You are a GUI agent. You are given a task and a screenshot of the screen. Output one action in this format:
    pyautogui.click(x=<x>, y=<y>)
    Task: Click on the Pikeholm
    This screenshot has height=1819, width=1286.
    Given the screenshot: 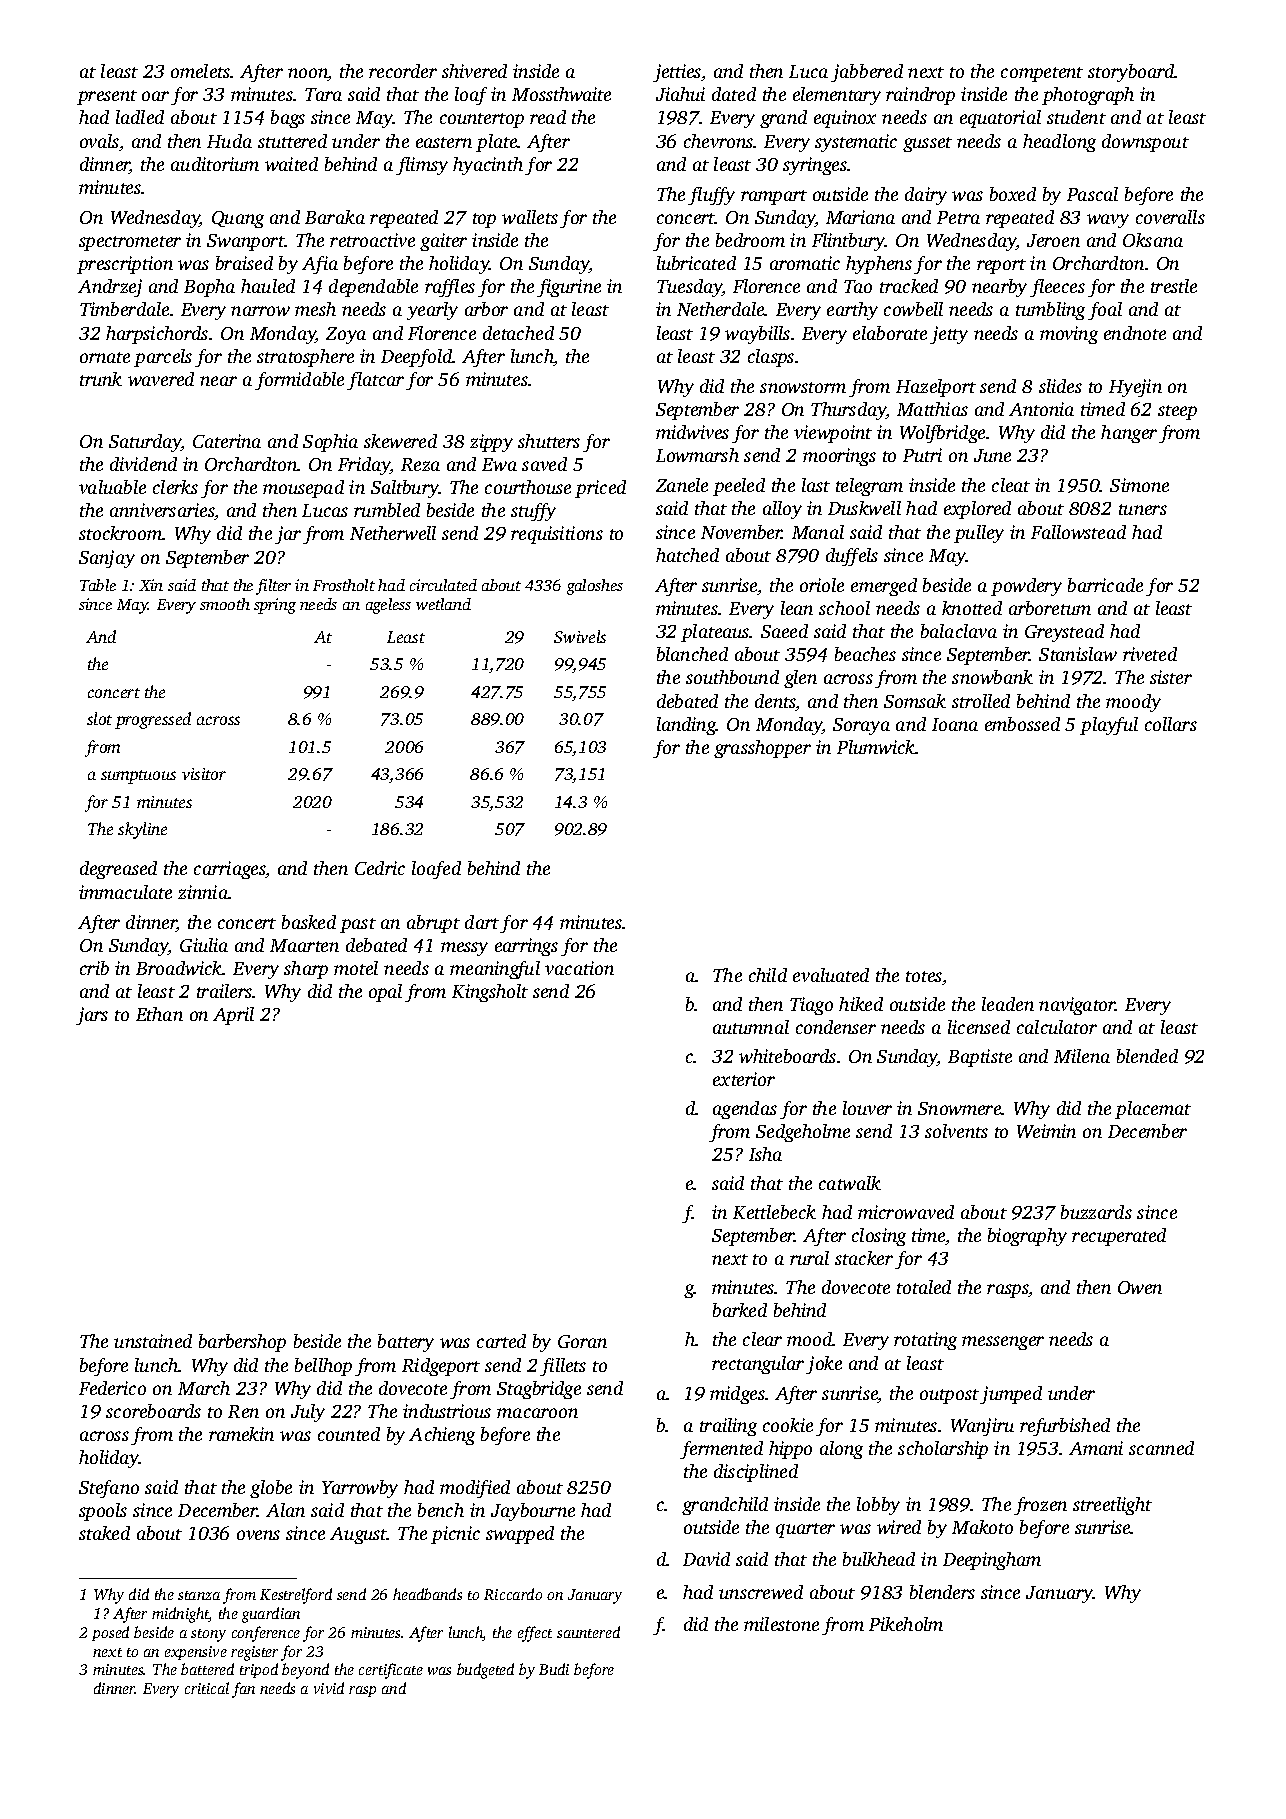 What is the action you would take?
    pyautogui.click(x=906, y=1624)
